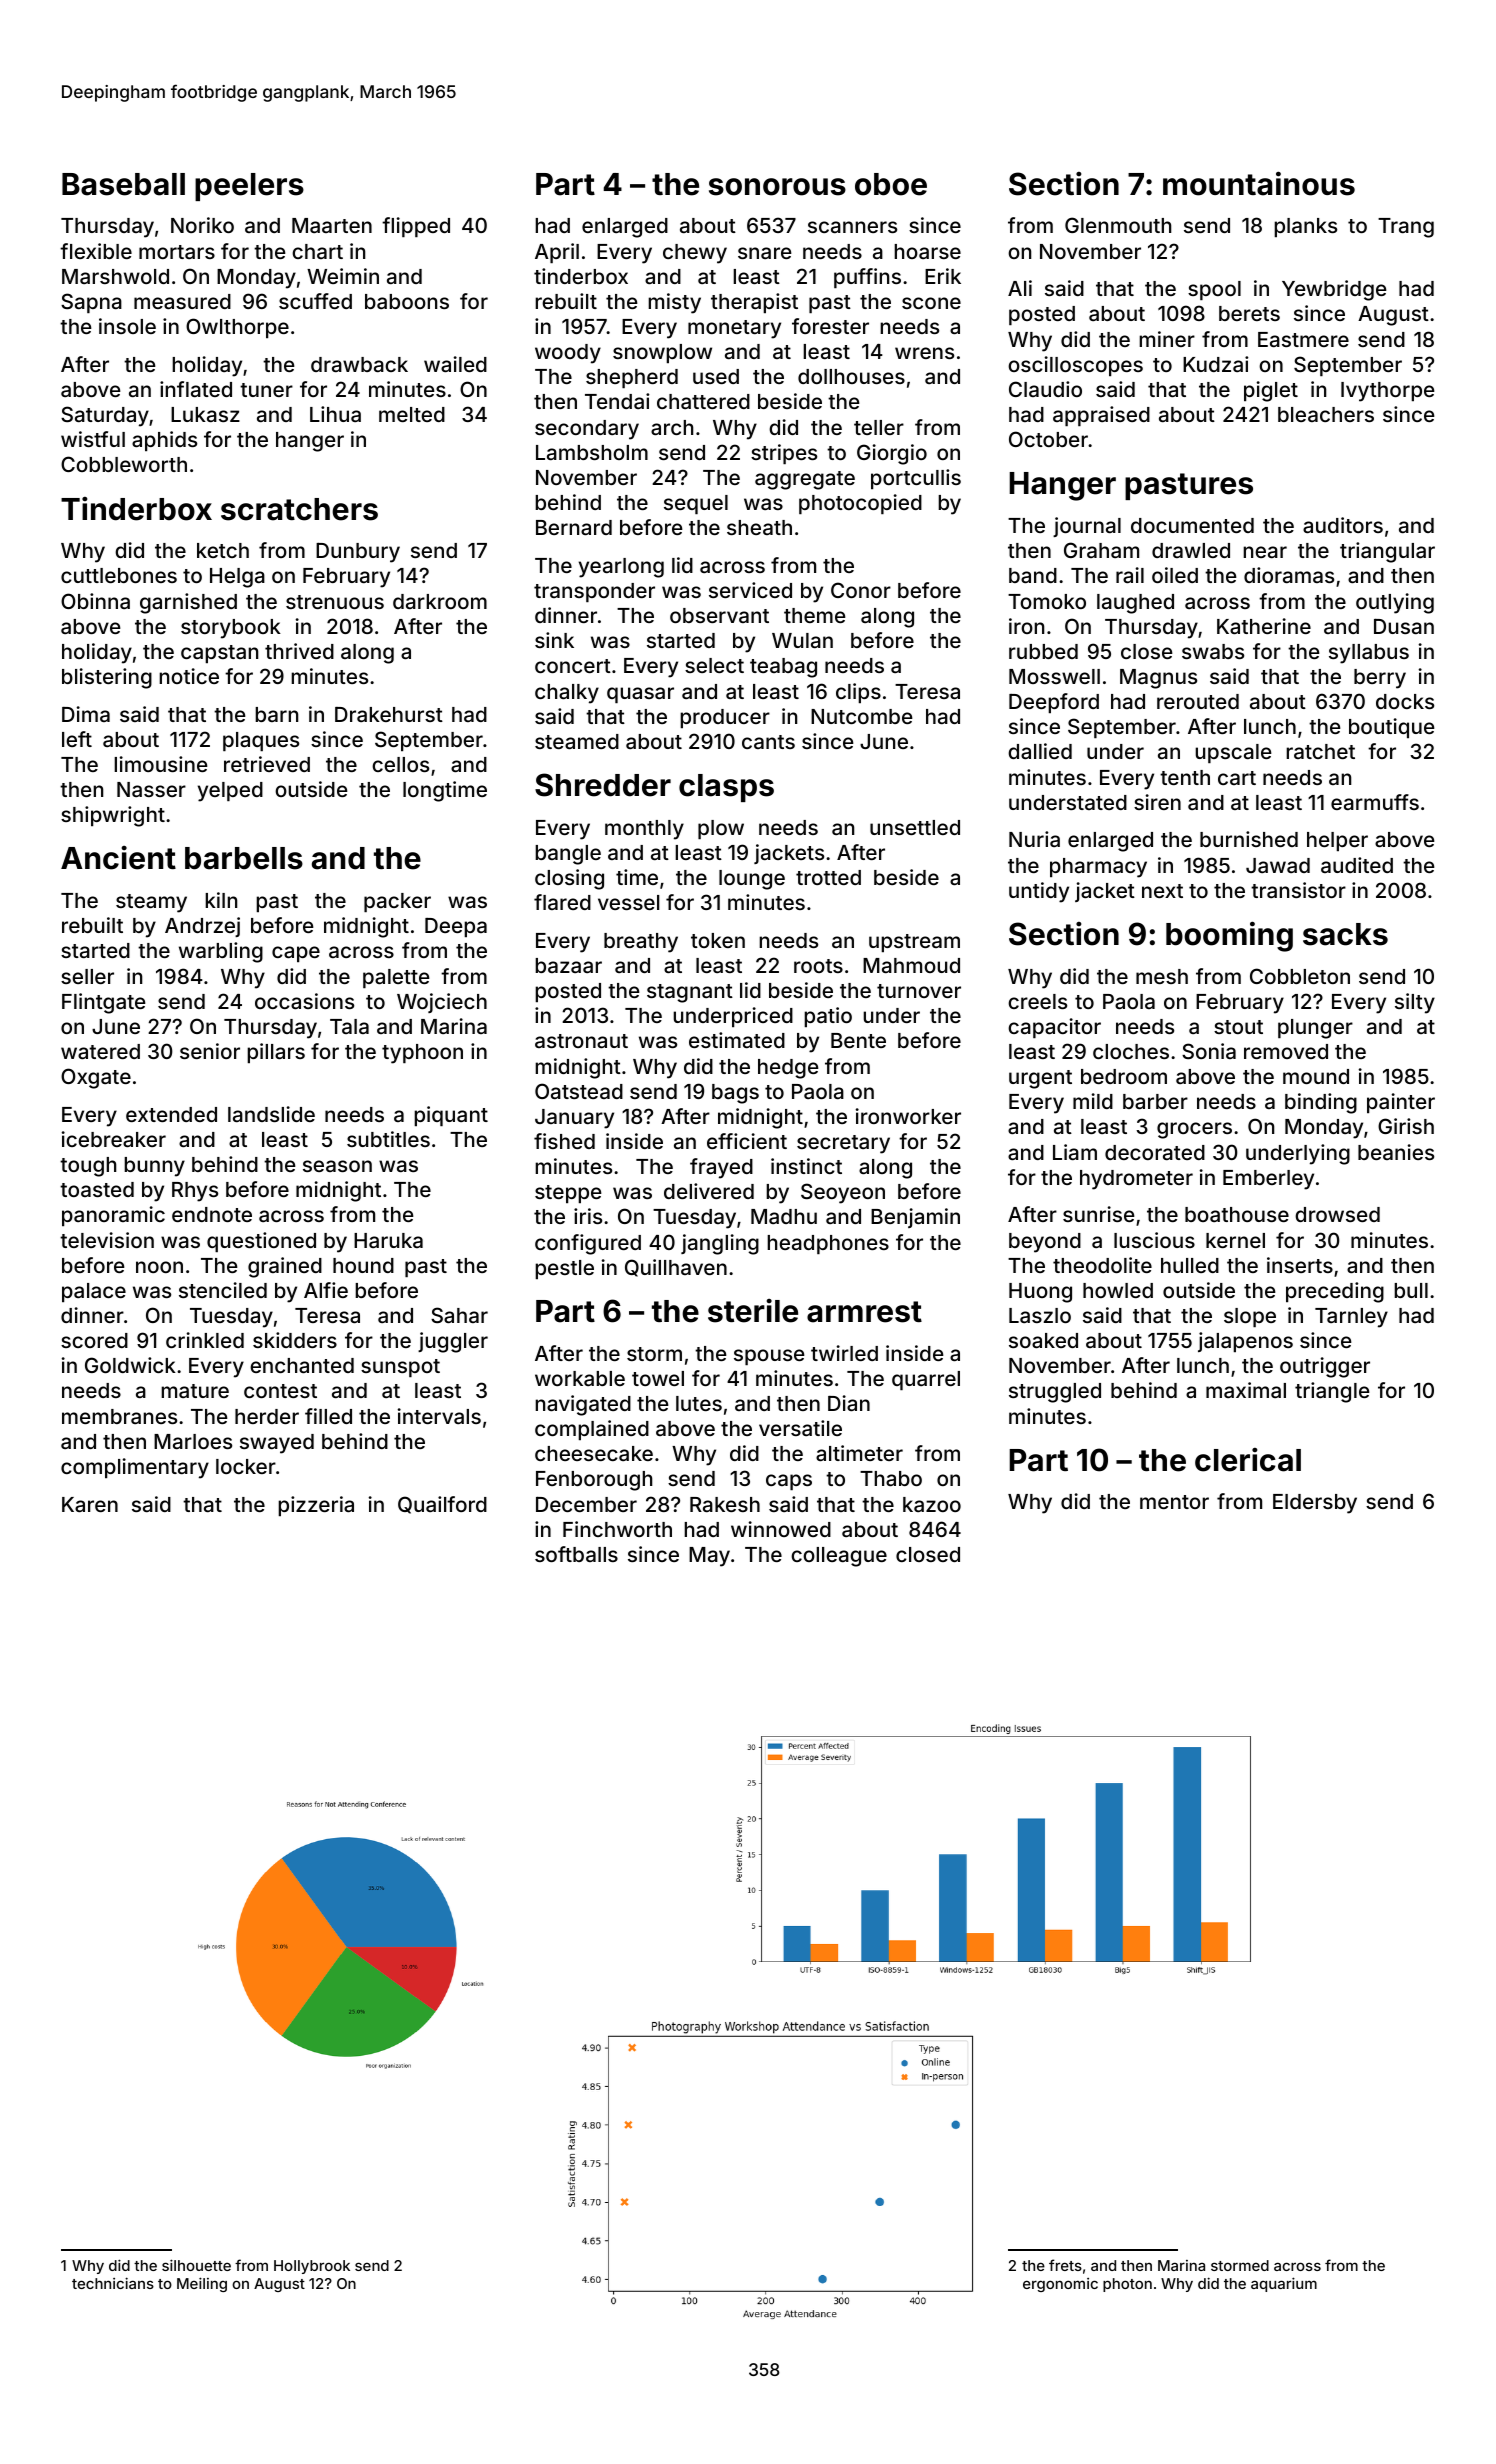  I want to click on Quillhaven, so click(676, 1268).
